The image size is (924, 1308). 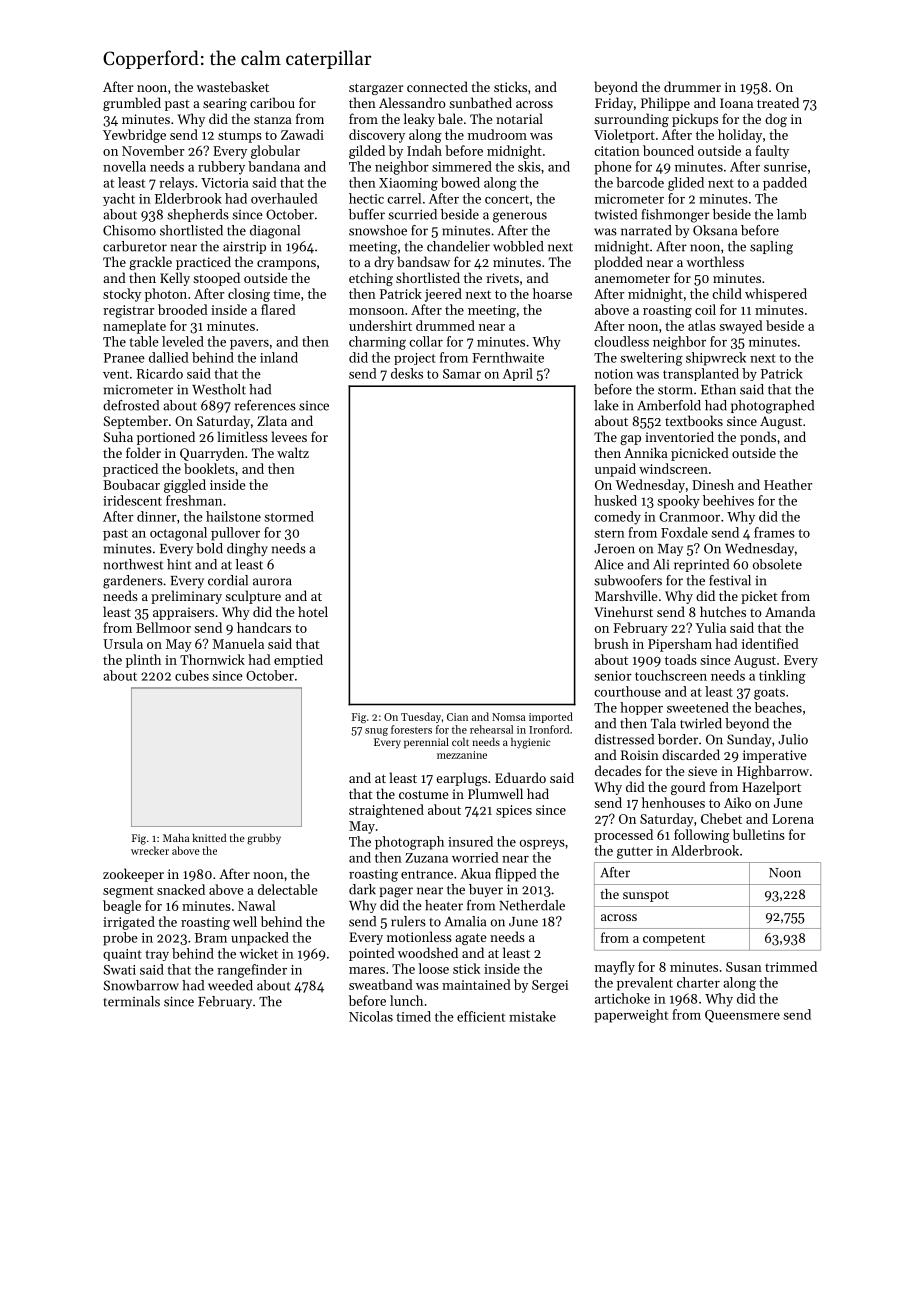 What do you see at coordinates (136, 422) in the image?
I see `September` at bounding box center [136, 422].
